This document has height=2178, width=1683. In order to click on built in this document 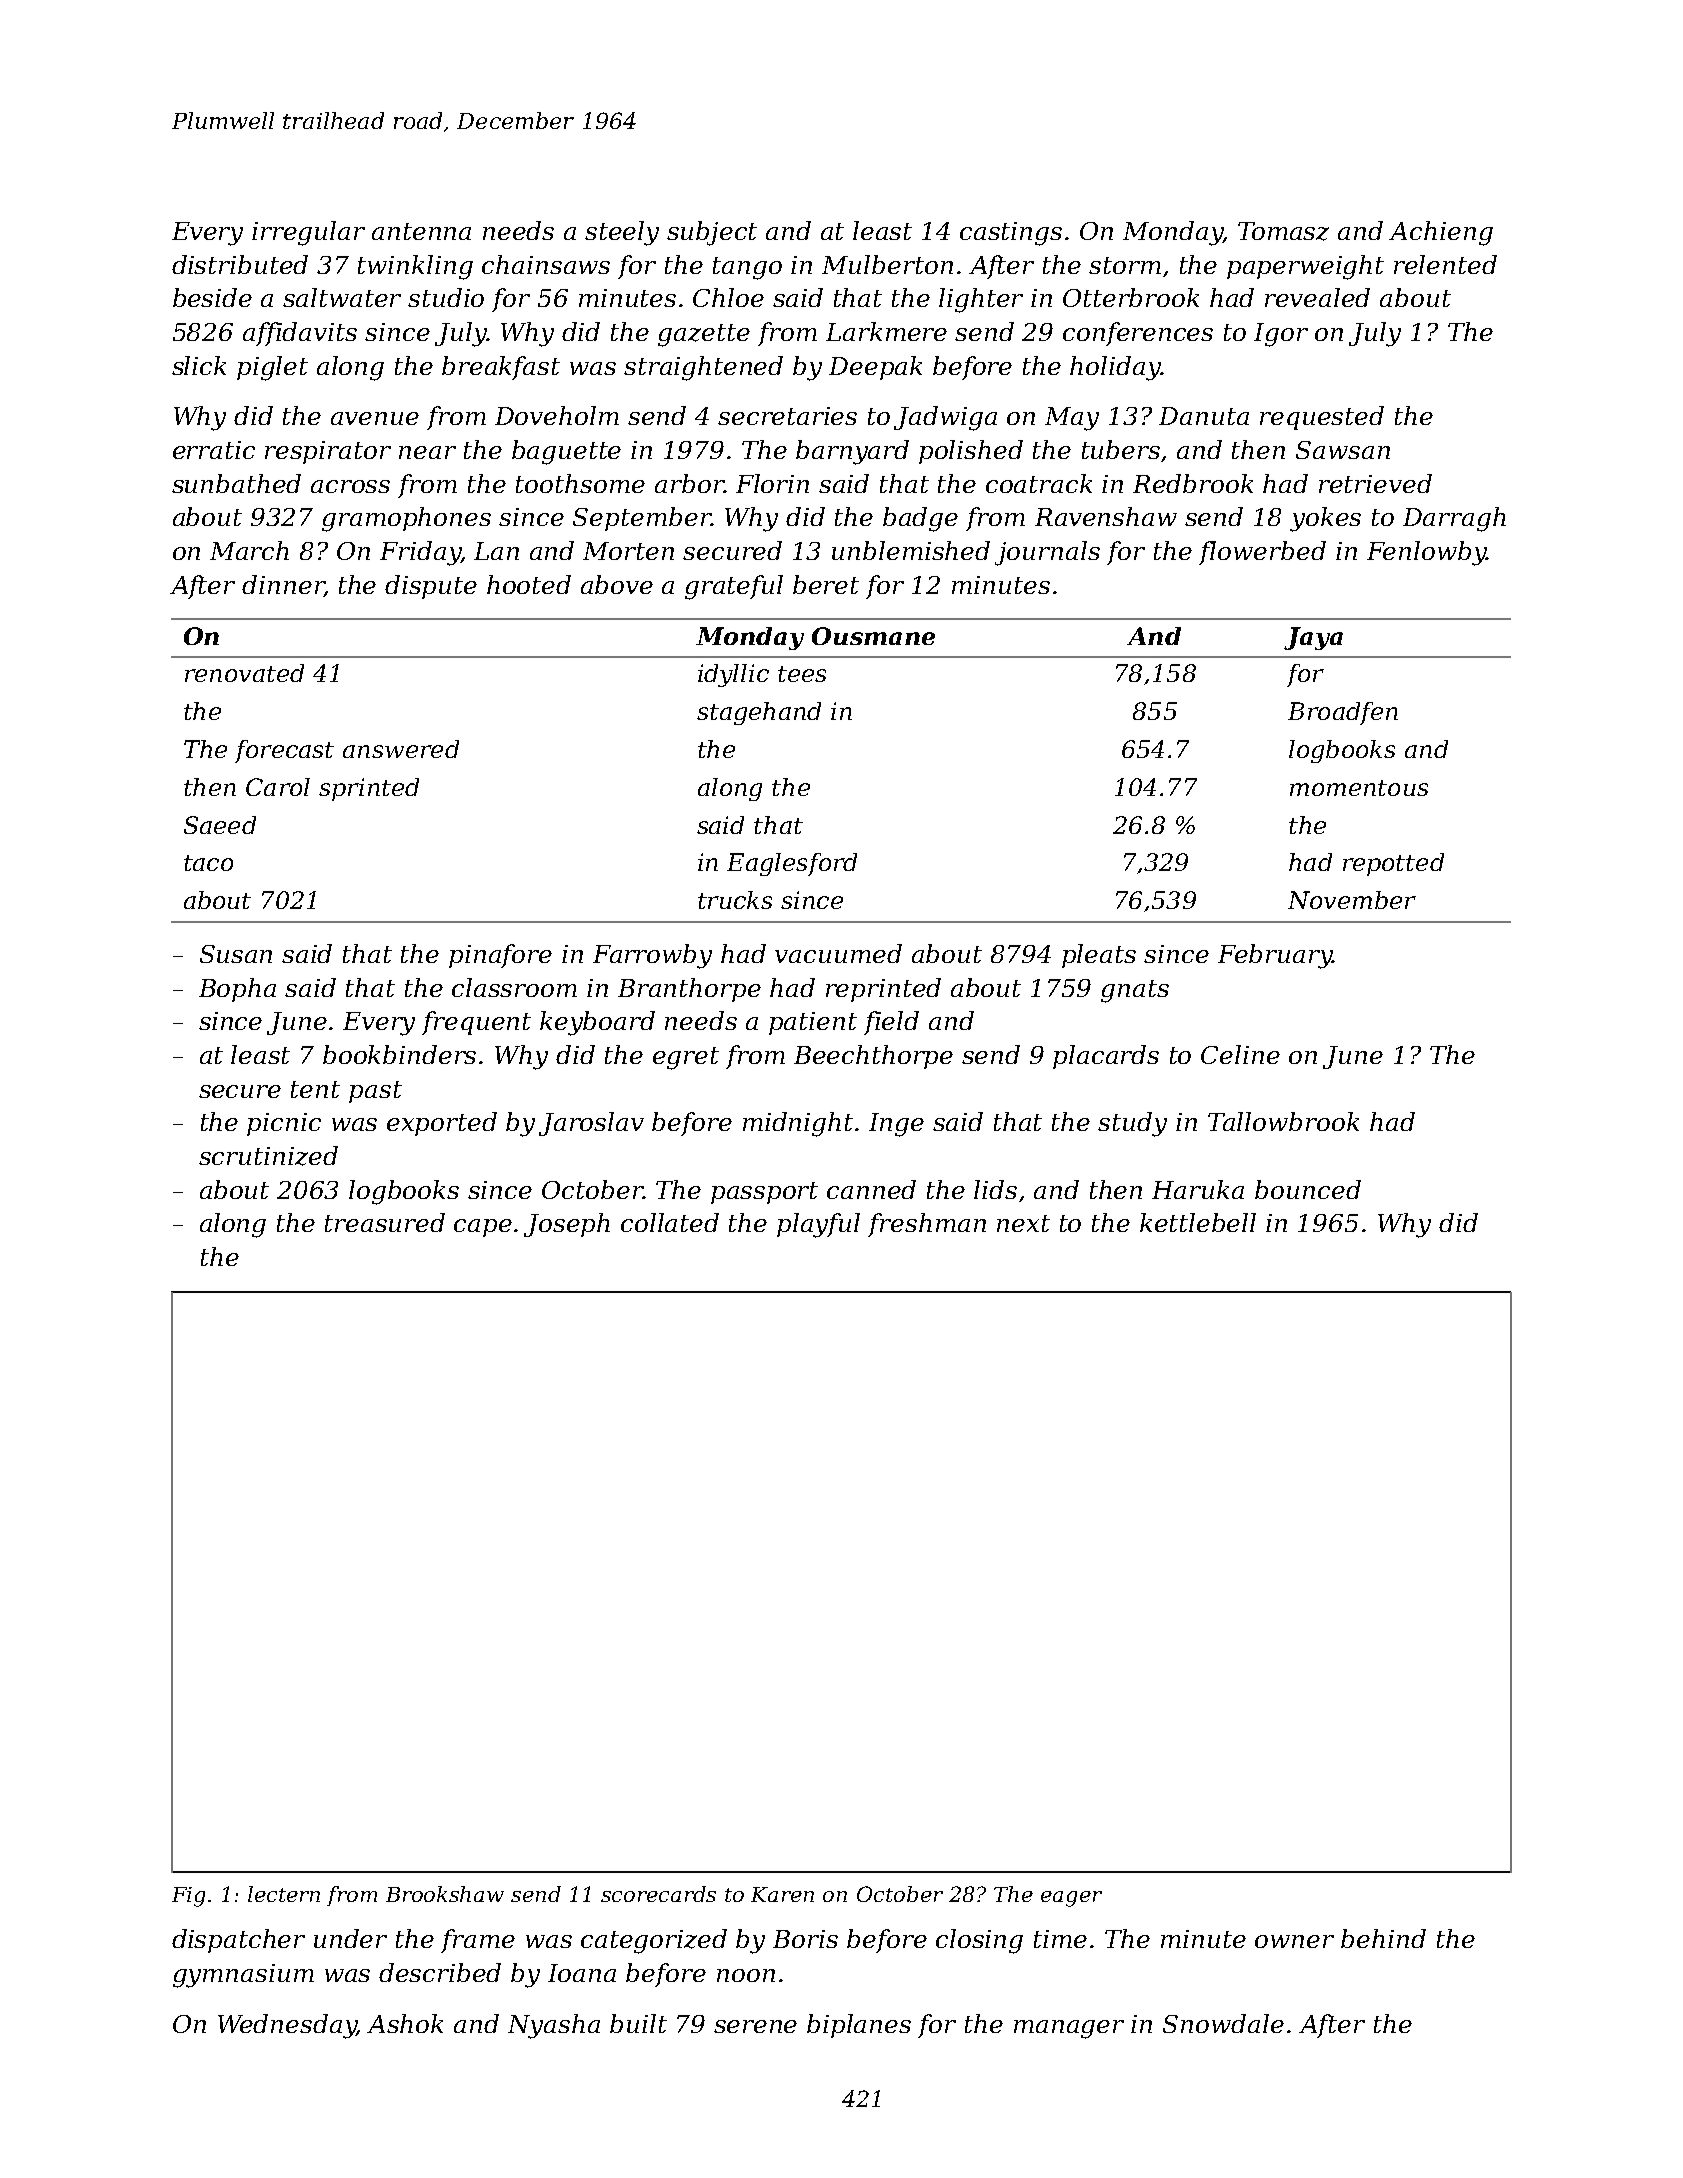, I will do `click(638, 2023)`.
